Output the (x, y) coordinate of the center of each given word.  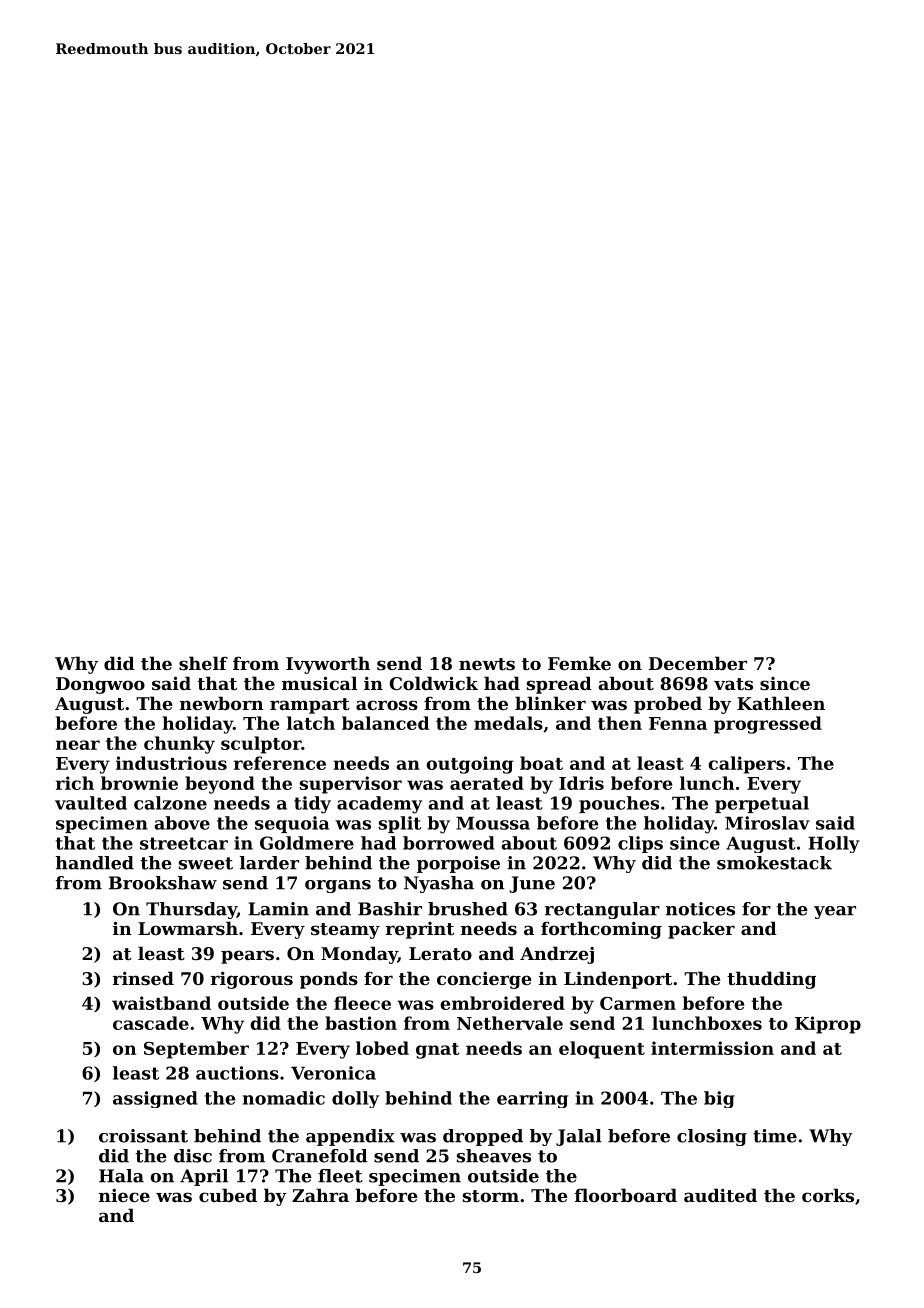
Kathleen (781, 703)
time (775, 1136)
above (182, 823)
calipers (746, 765)
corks (828, 1195)
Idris (581, 783)
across (387, 705)
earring (532, 1099)
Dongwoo (100, 685)
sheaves (494, 1156)
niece (124, 1195)
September (196, 1050)
